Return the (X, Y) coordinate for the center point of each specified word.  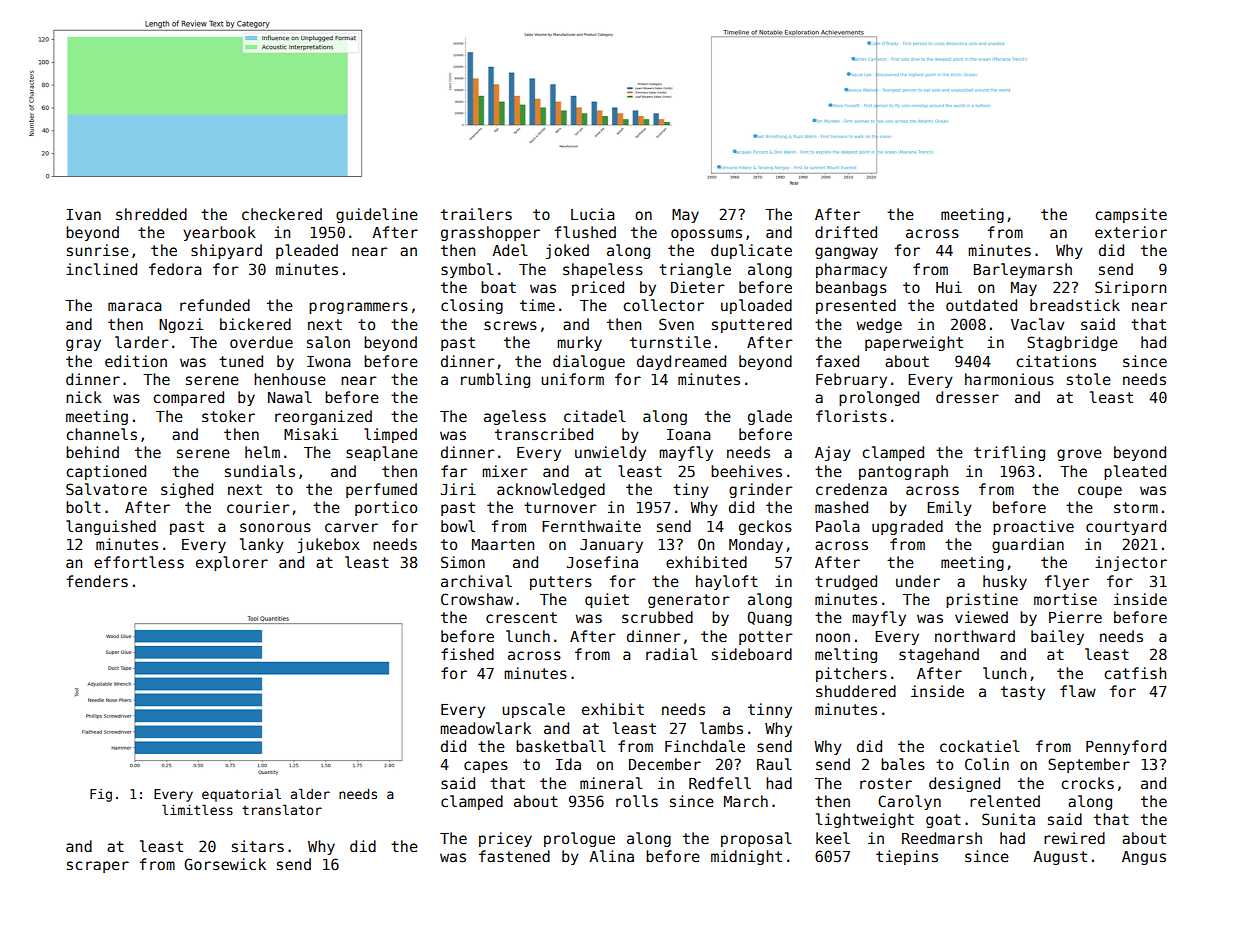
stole (1089, 379)
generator (689, 601)
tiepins (907, 857)
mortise (1065, 599)
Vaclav (1037, 324)
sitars (258, 846)
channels (101, 434)
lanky (262, 545)
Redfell (720, 783)
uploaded (756, 306)
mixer (505, 471)
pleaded (307, 251)
